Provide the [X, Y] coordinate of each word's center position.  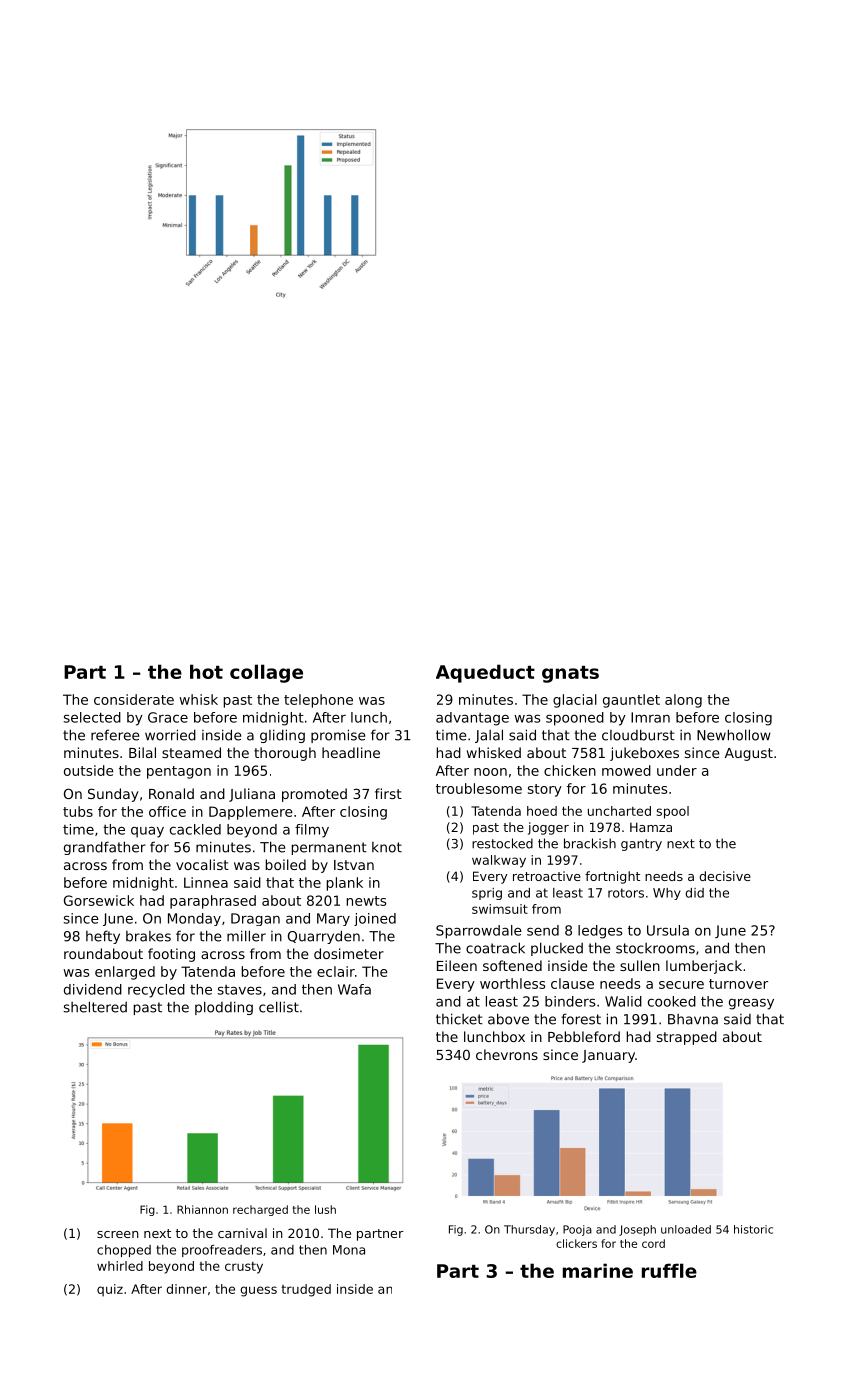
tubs [78, 811]
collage [266, 673]
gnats [570, 674]
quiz [110, 1290]
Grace [168, 717]
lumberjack [704, 967]
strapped [687, 1038]
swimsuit [500, 909]
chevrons [507, 1054]
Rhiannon [202, 1209]
